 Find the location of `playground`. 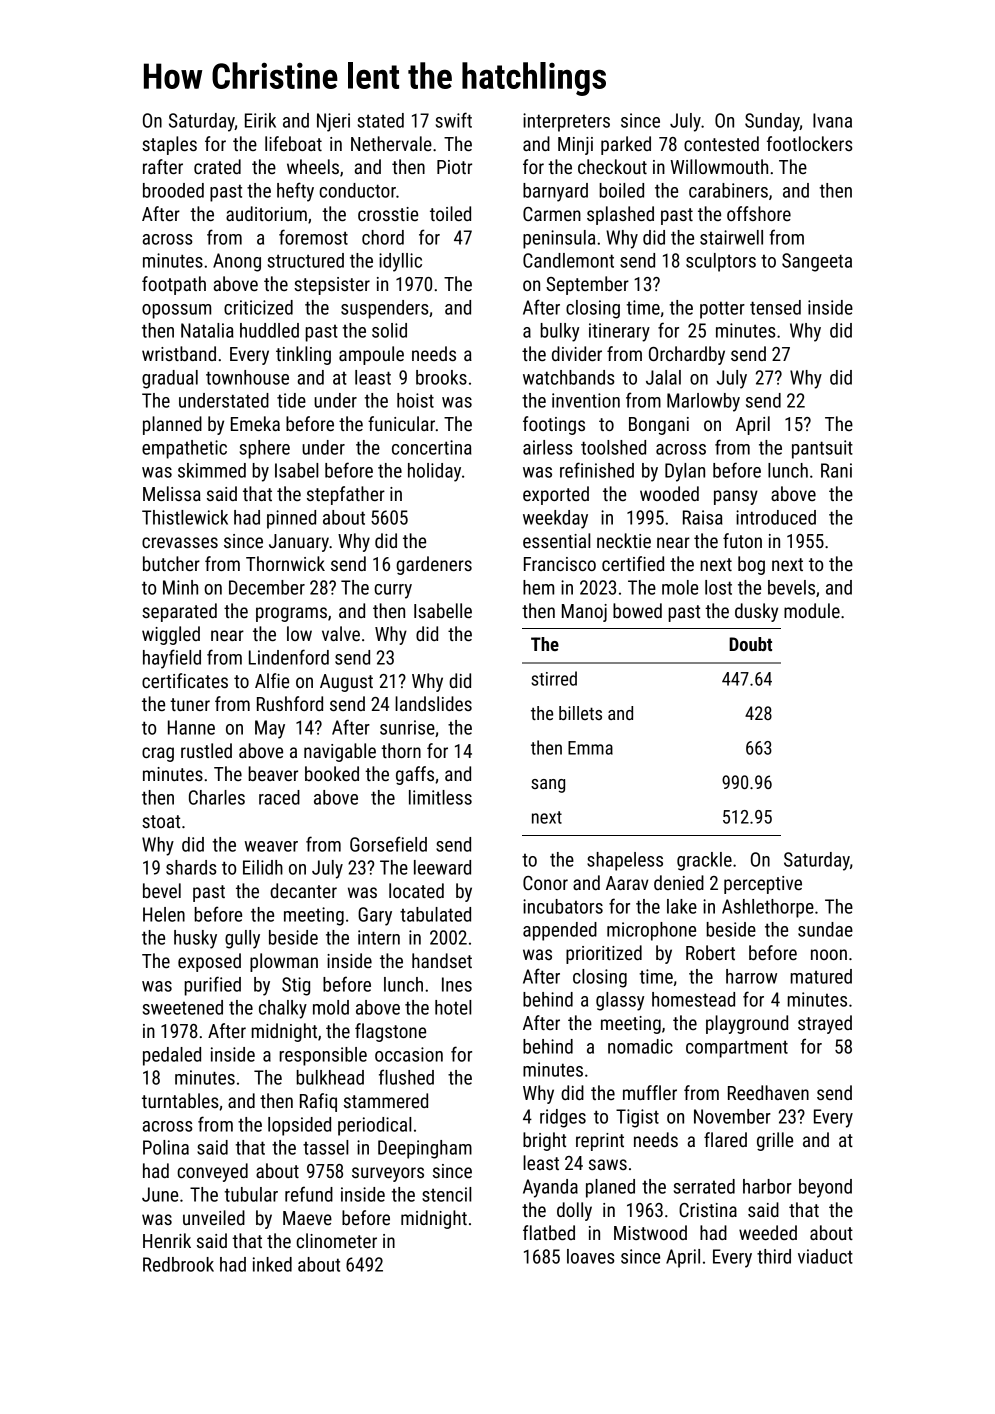

playground is located at coordinates (747, 1024).
